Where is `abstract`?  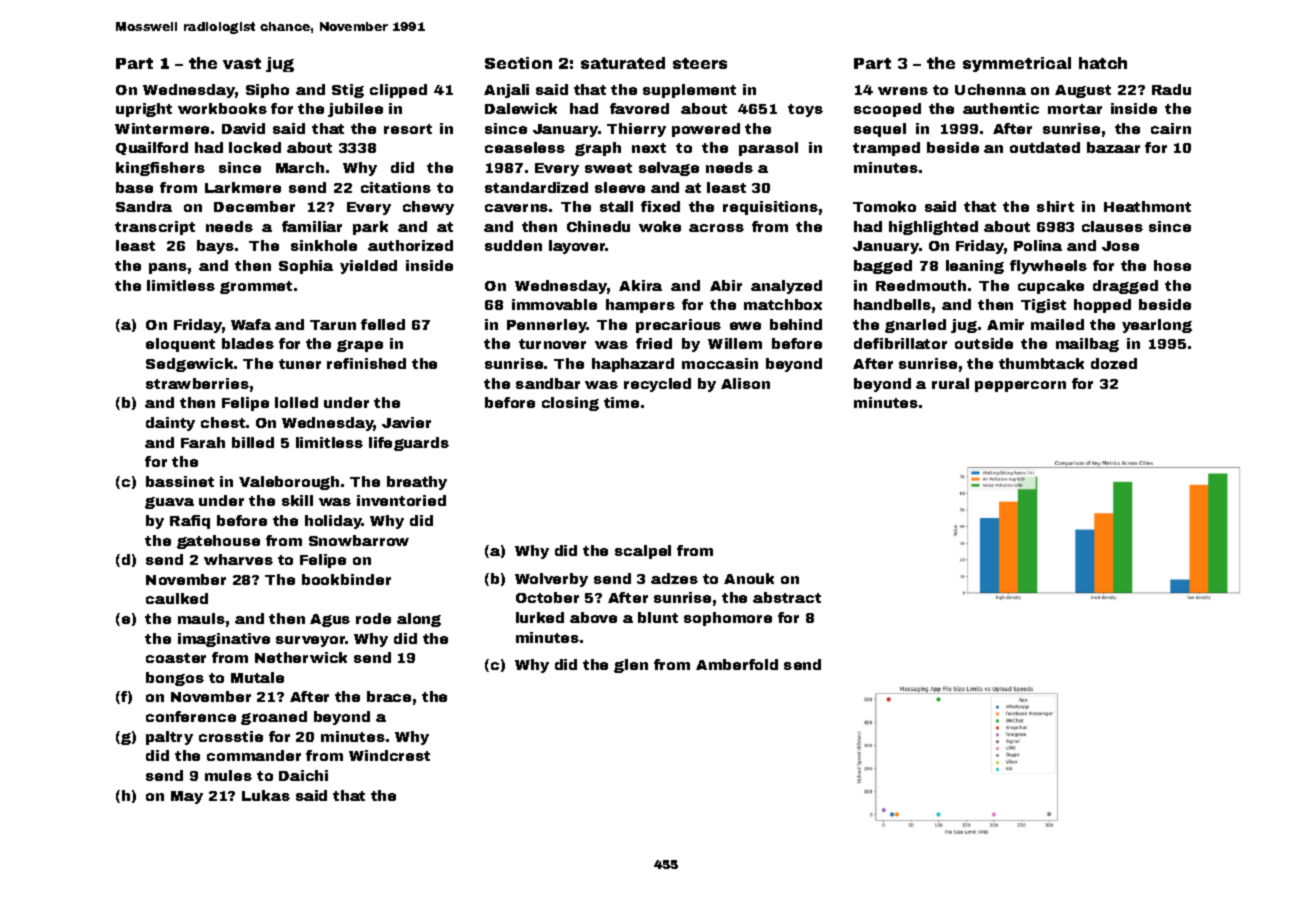 abstract is located at coordinates (787, 597).
